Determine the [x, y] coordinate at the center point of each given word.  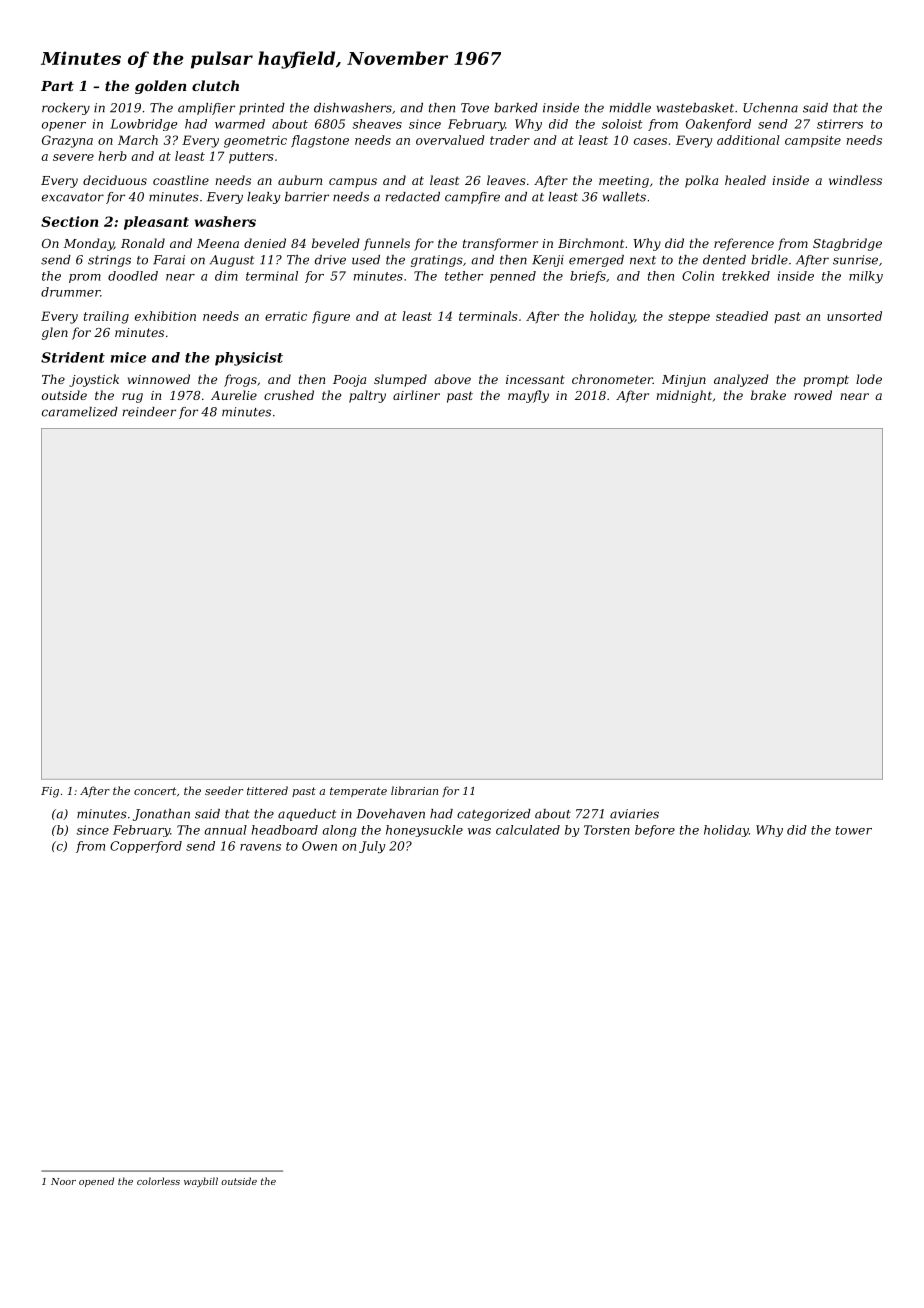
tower [854, 830]
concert [155, 791]
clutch [215, 85]
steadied [742, 316]
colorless [158, 1181]
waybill [201, 1182]
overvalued [450, 140]
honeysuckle [424, 831]
